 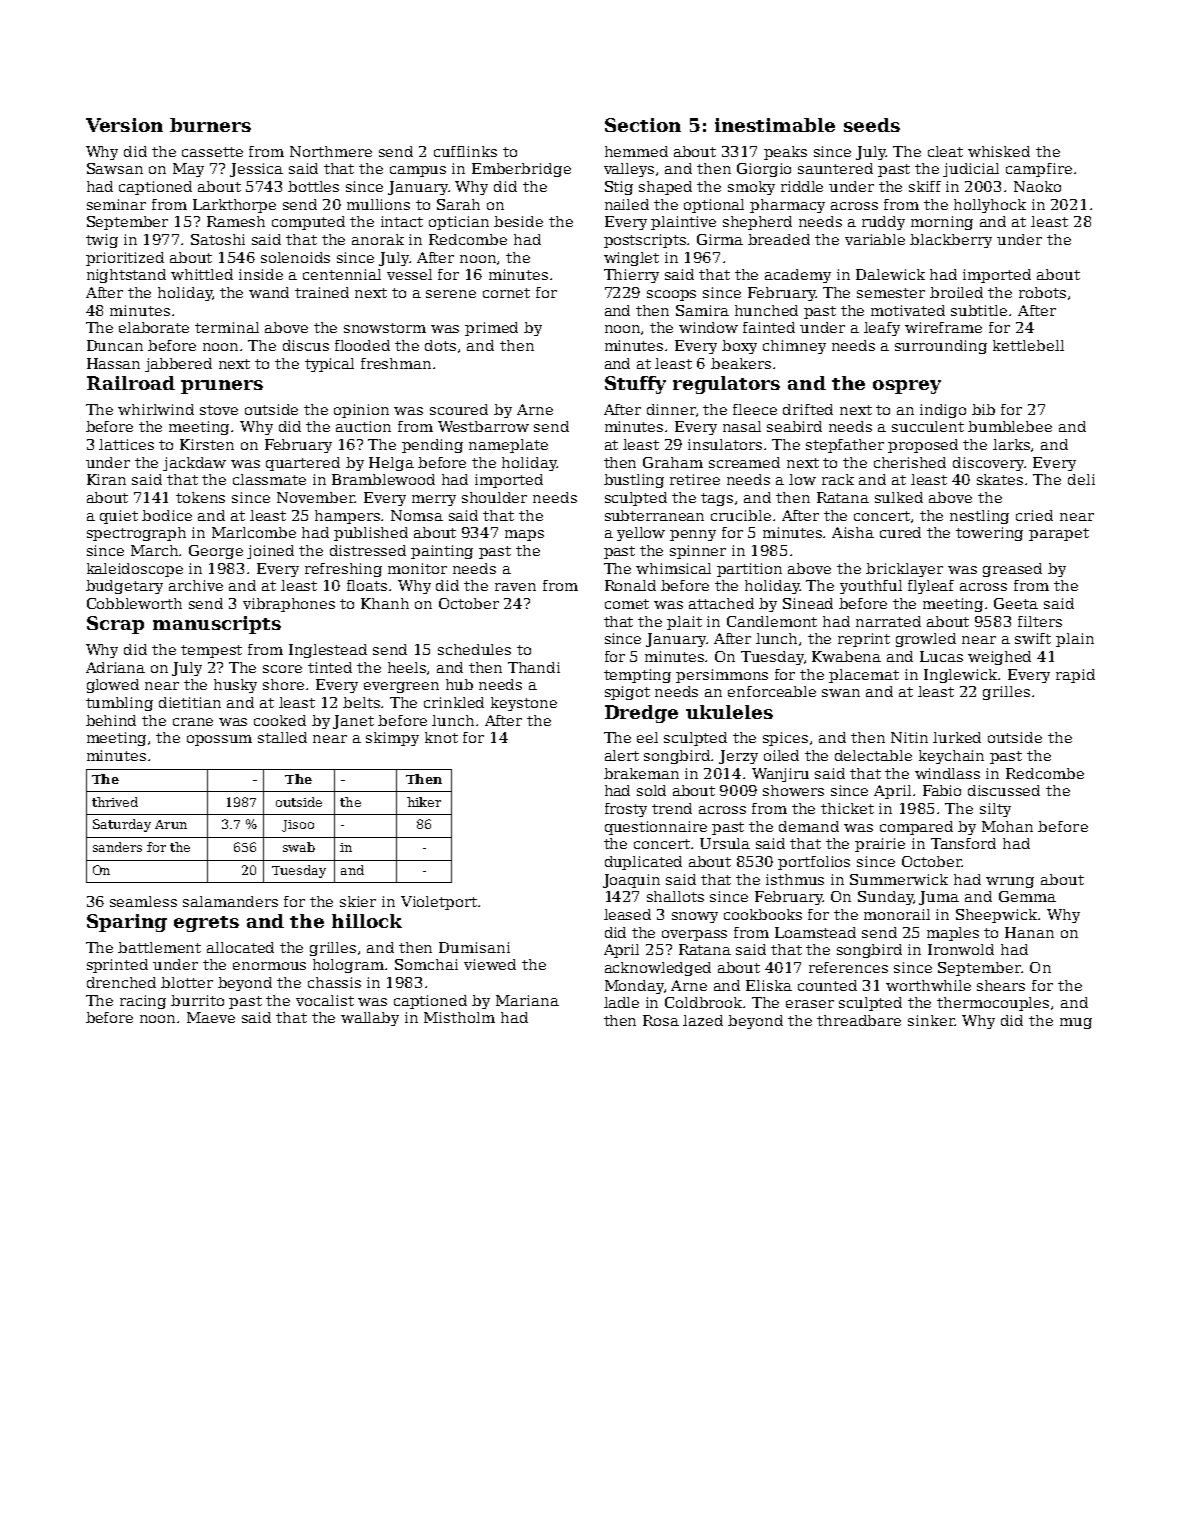 What do you see at coordinates (113, 686) in the screenshot?
I see `glowed` at bounding box center [113, 686].
